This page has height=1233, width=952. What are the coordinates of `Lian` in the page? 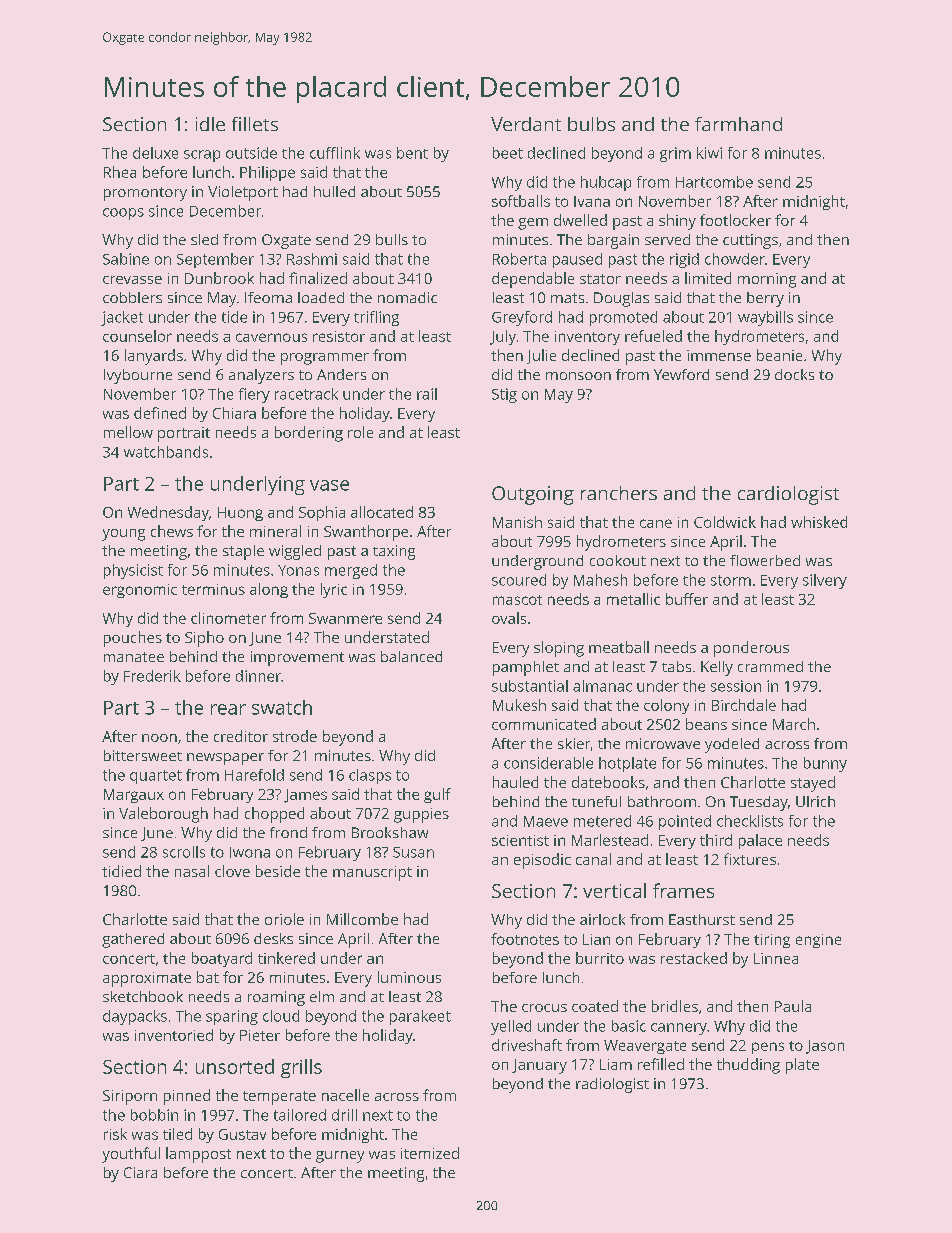 It's located at (596, 939).
